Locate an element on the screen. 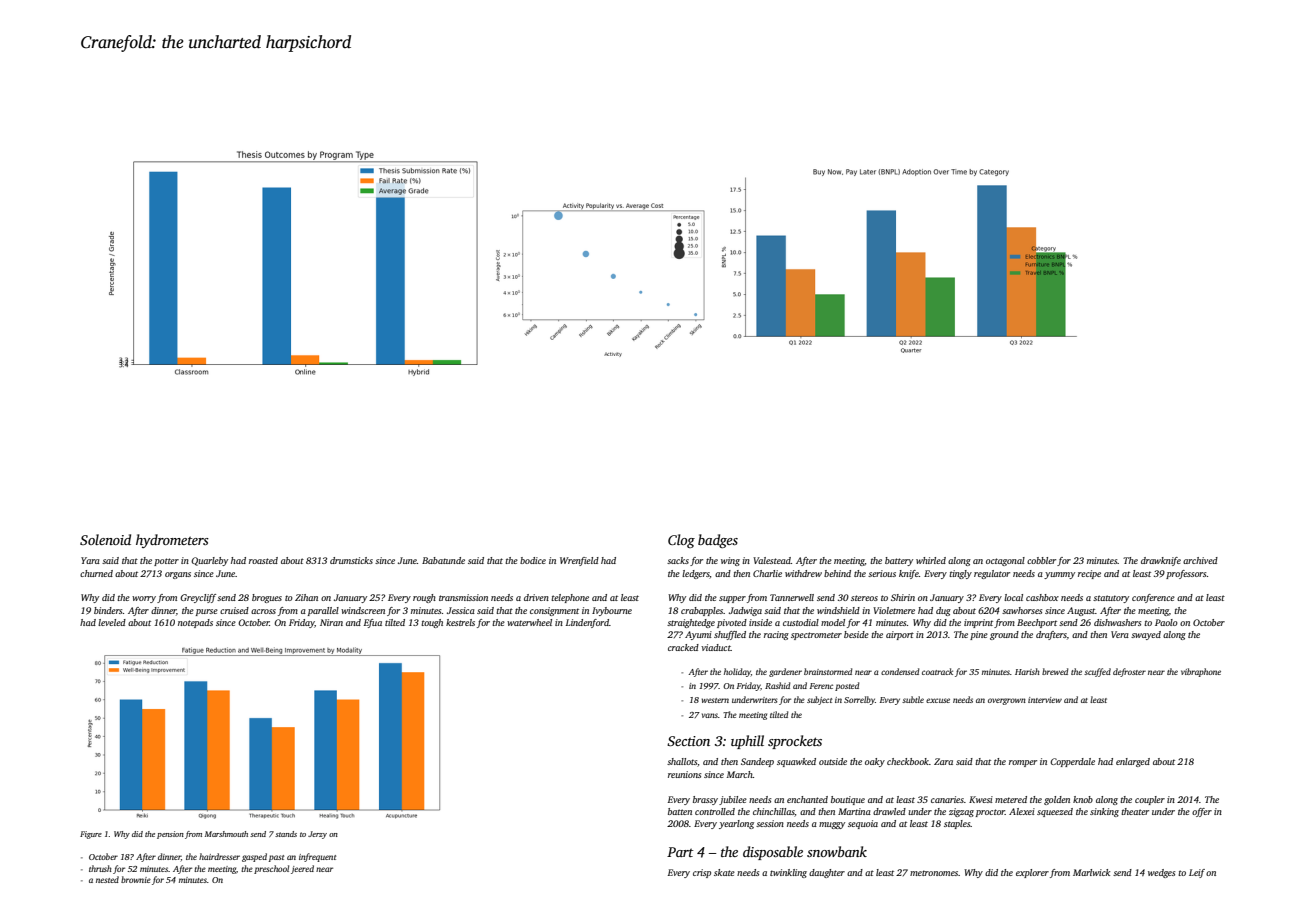  archived is located at coordinates (1200, 560).
